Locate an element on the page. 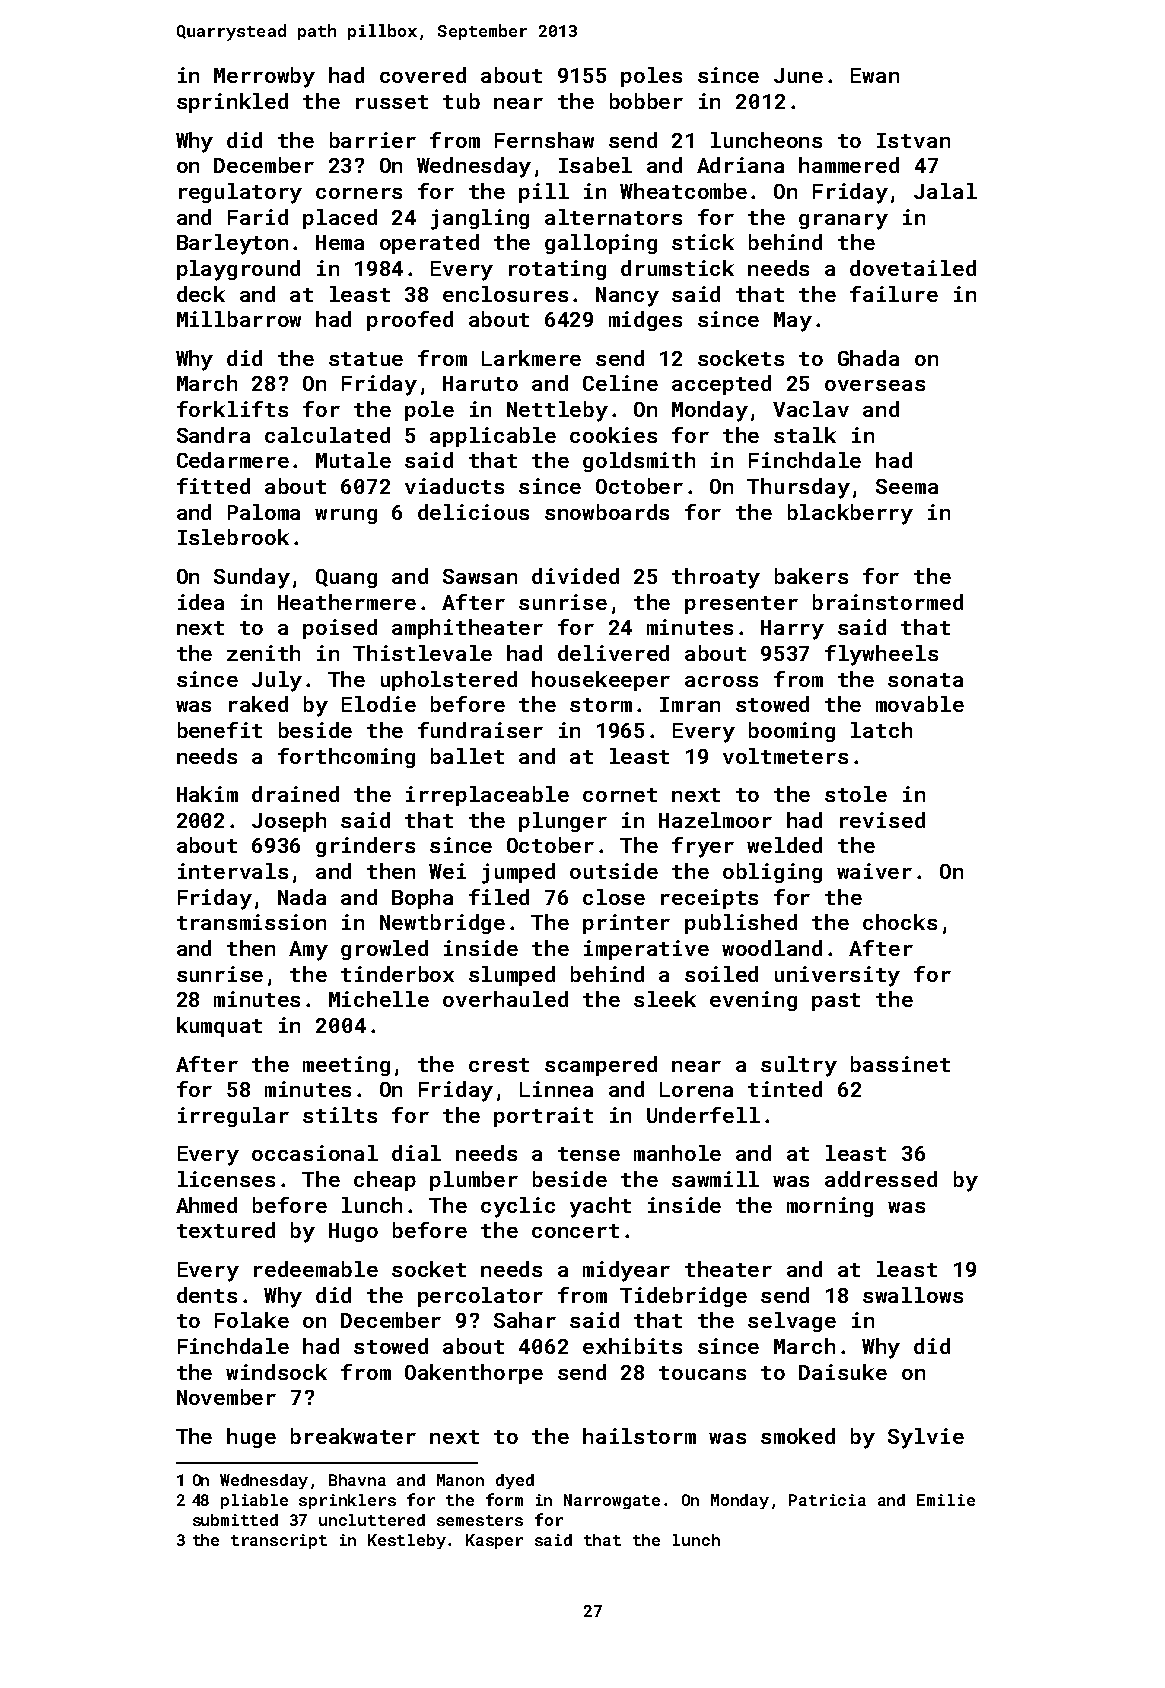  Ewan is located at coordinates (875, 75).
